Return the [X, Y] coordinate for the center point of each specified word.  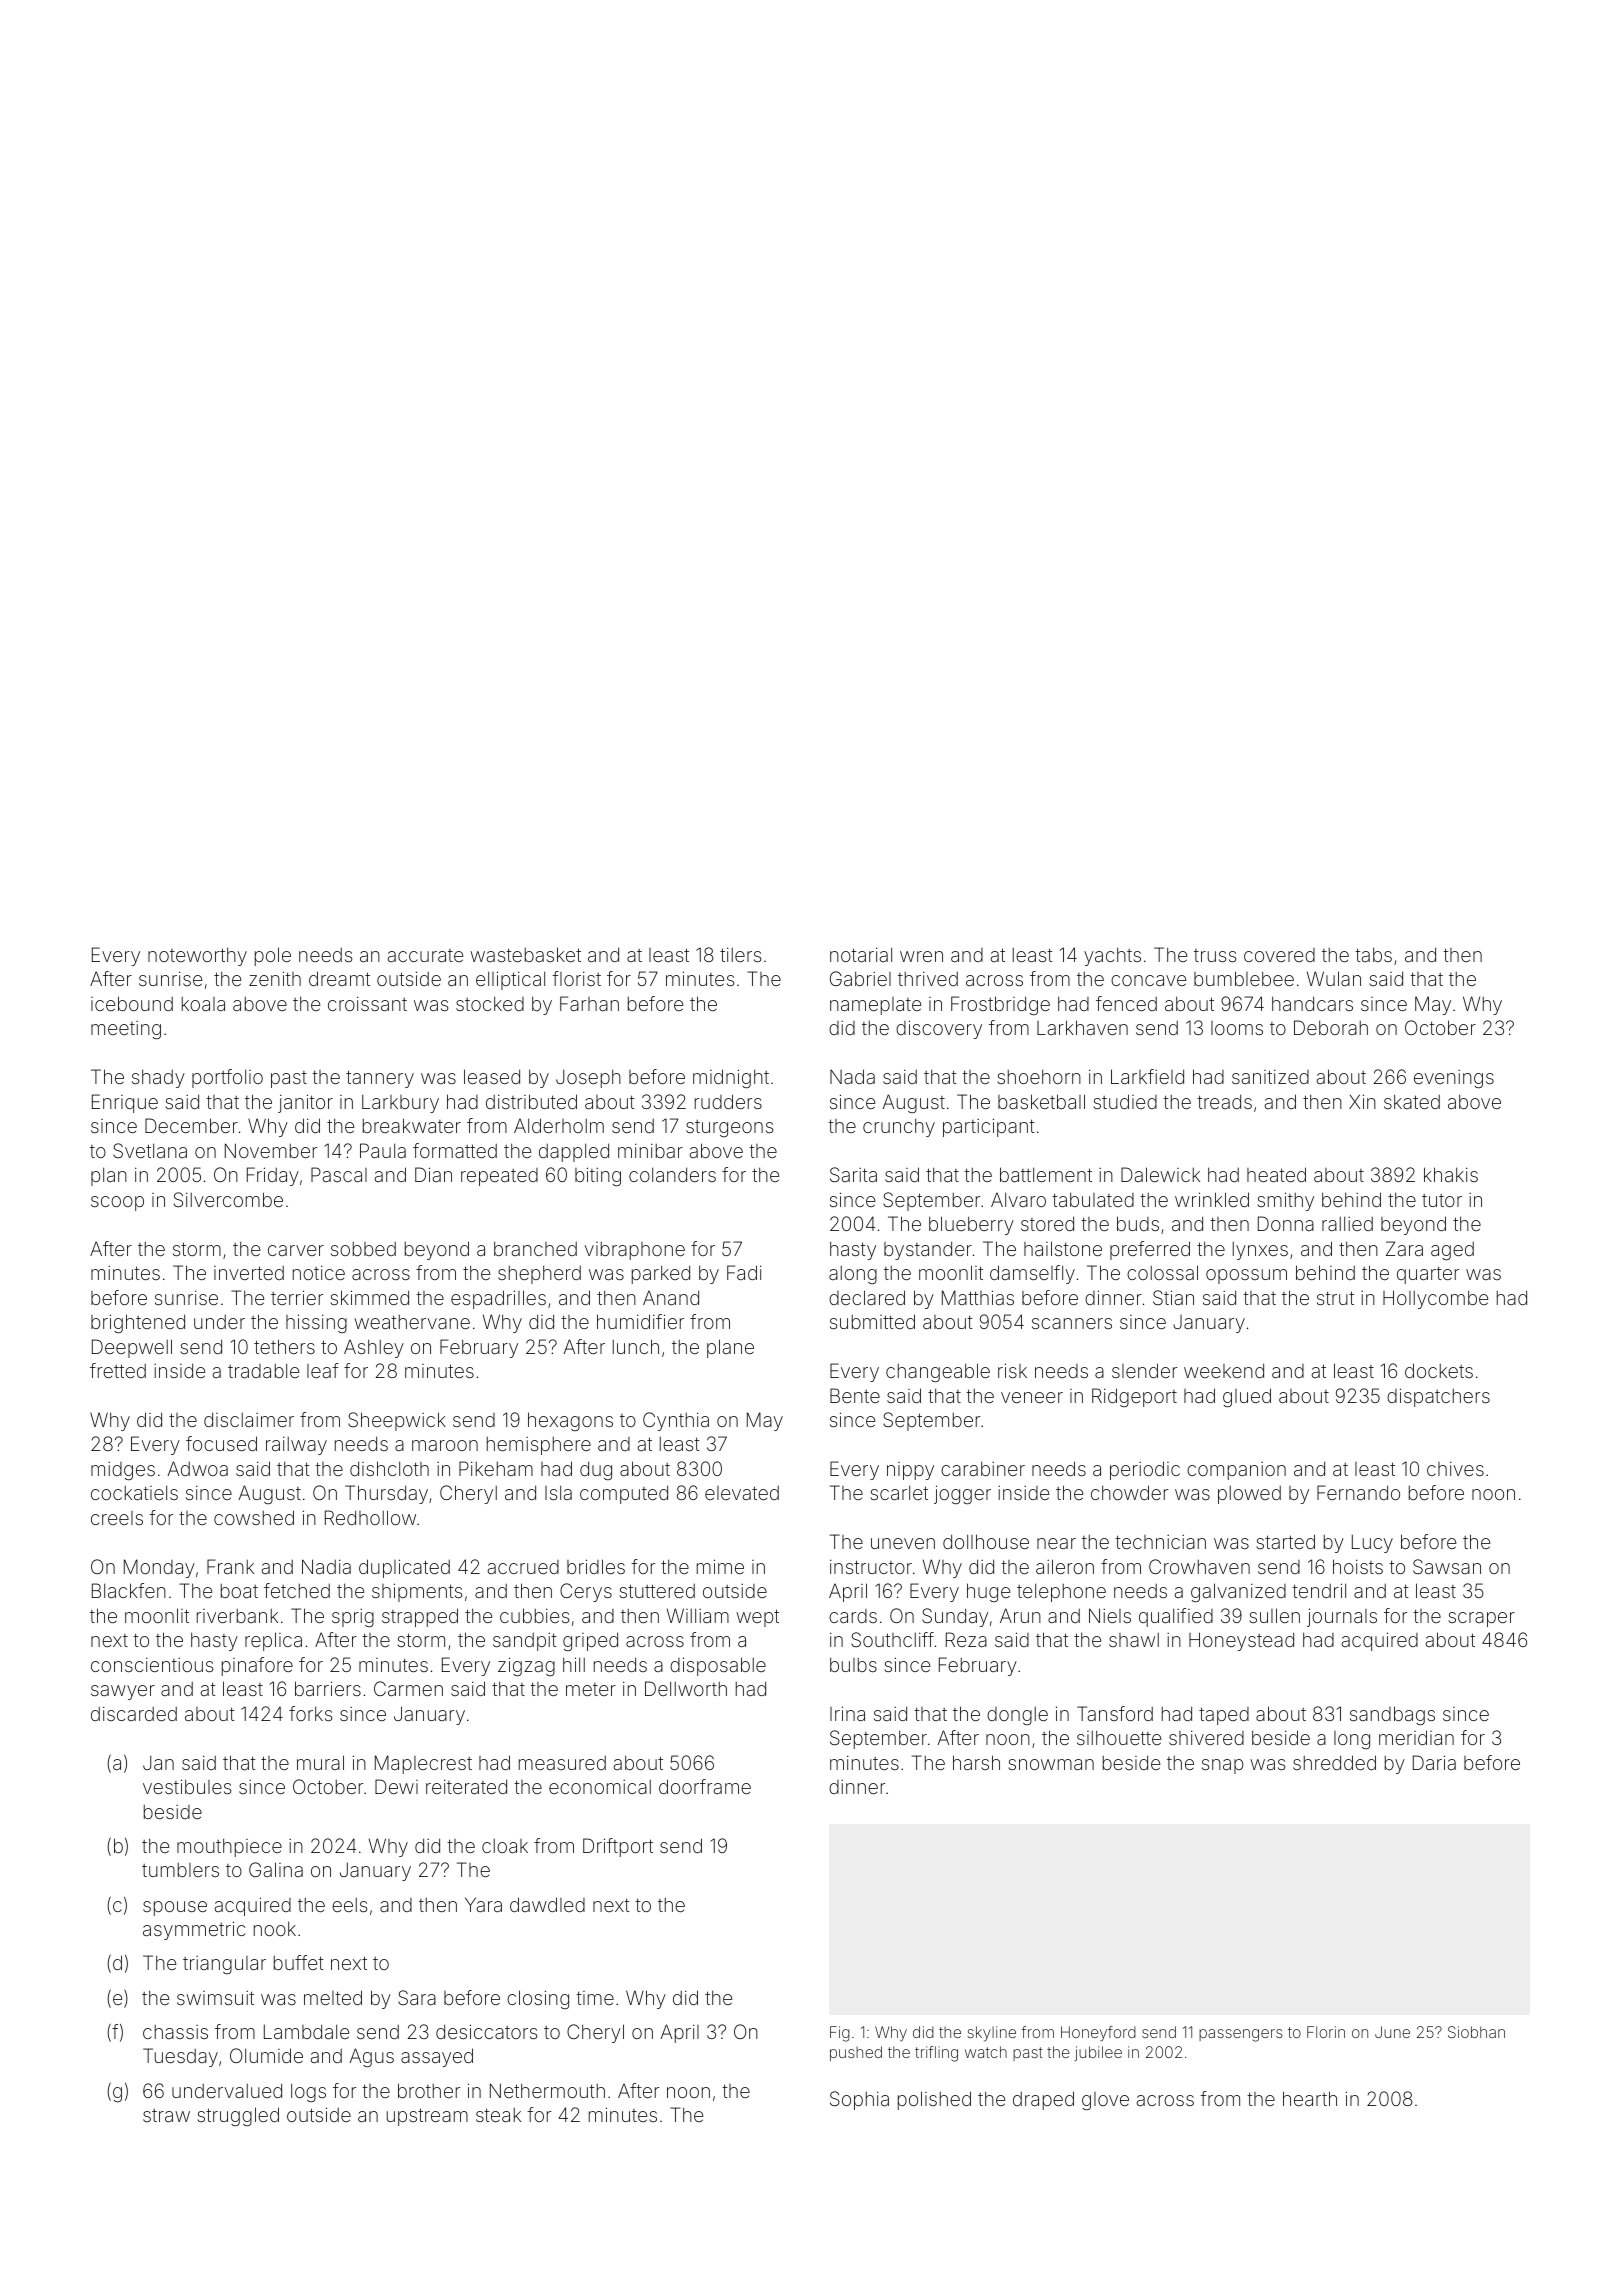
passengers [1241, 2035]
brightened [138, 1323]
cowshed [254, 1517]
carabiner [983, 1468]
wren [921, 956]
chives [1455, 1468]
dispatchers [1438, 1397]
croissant [367, 1003]
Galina [276, 1869]
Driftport [618, 1847]
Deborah [1331, 1027]
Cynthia [676, 1421]
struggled [238, 2116]
